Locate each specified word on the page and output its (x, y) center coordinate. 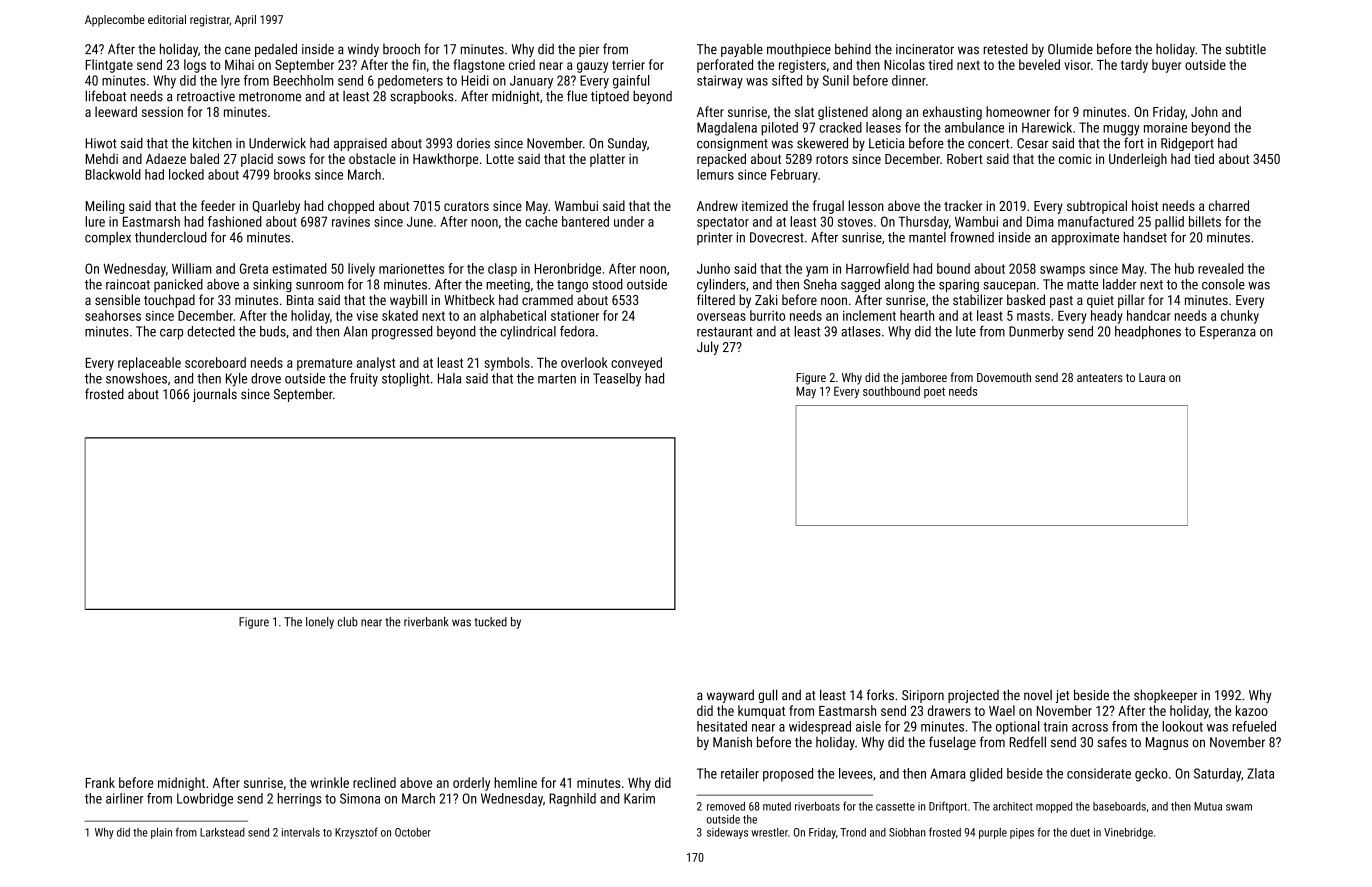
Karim (639, 798)
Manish (732, 742)
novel (1038, 695)
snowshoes (136, 378)
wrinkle (329, 782)
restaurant (725, 332)
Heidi (475, 80)
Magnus (1167, 743)
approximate (1085, 238)
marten (557, 379)
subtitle (1245, 49)
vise (367, 316)
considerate (1099, 773)
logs (195, 66)
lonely (320, 623)
